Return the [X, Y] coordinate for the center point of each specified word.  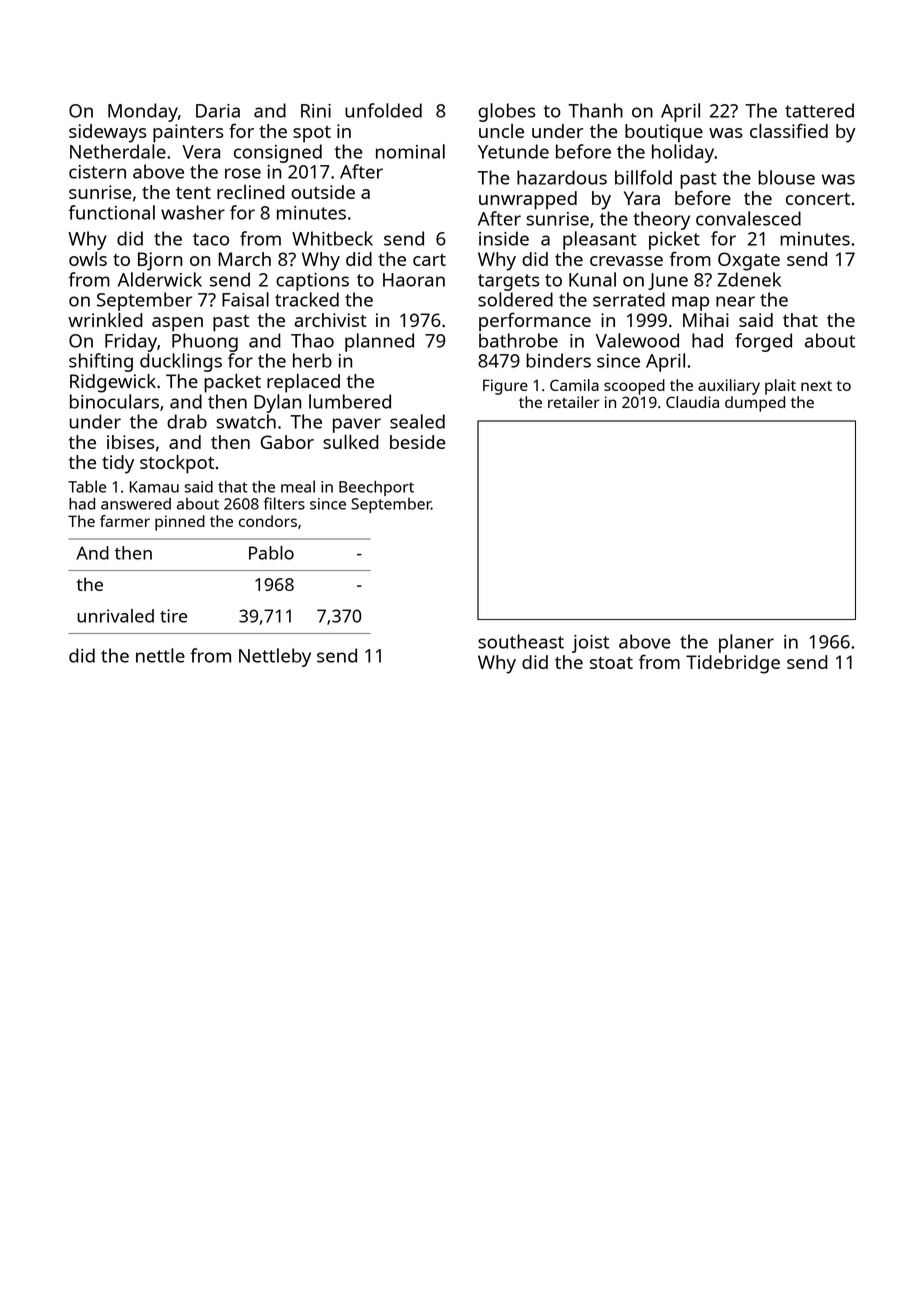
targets [509, 282]
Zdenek [749, 279]
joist [590, 644]
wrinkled [105, 320]
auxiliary [729, 387]
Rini [316, 111]
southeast [521, 641]
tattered [819, 110]
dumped [755, 404]
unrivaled [115, 616]
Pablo [271, 553]
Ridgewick [113, 383]
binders [558, 360]
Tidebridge [733, 664]
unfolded [383, 110]
